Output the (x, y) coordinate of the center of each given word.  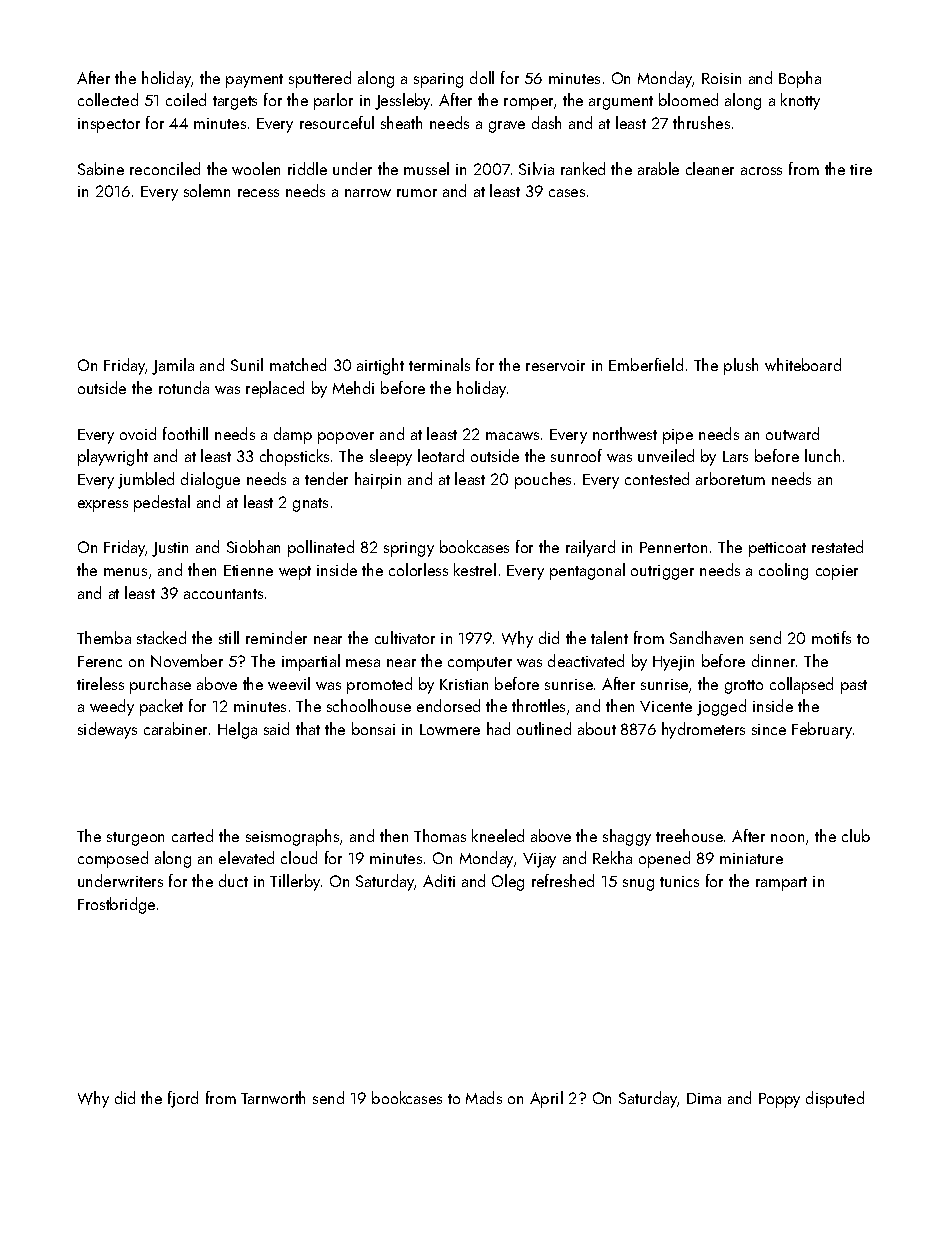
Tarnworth (273, 1097)
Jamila (173, 366)
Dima (704, 1098)
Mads (484, 1097)
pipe (678, 436)
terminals (439, 364)
